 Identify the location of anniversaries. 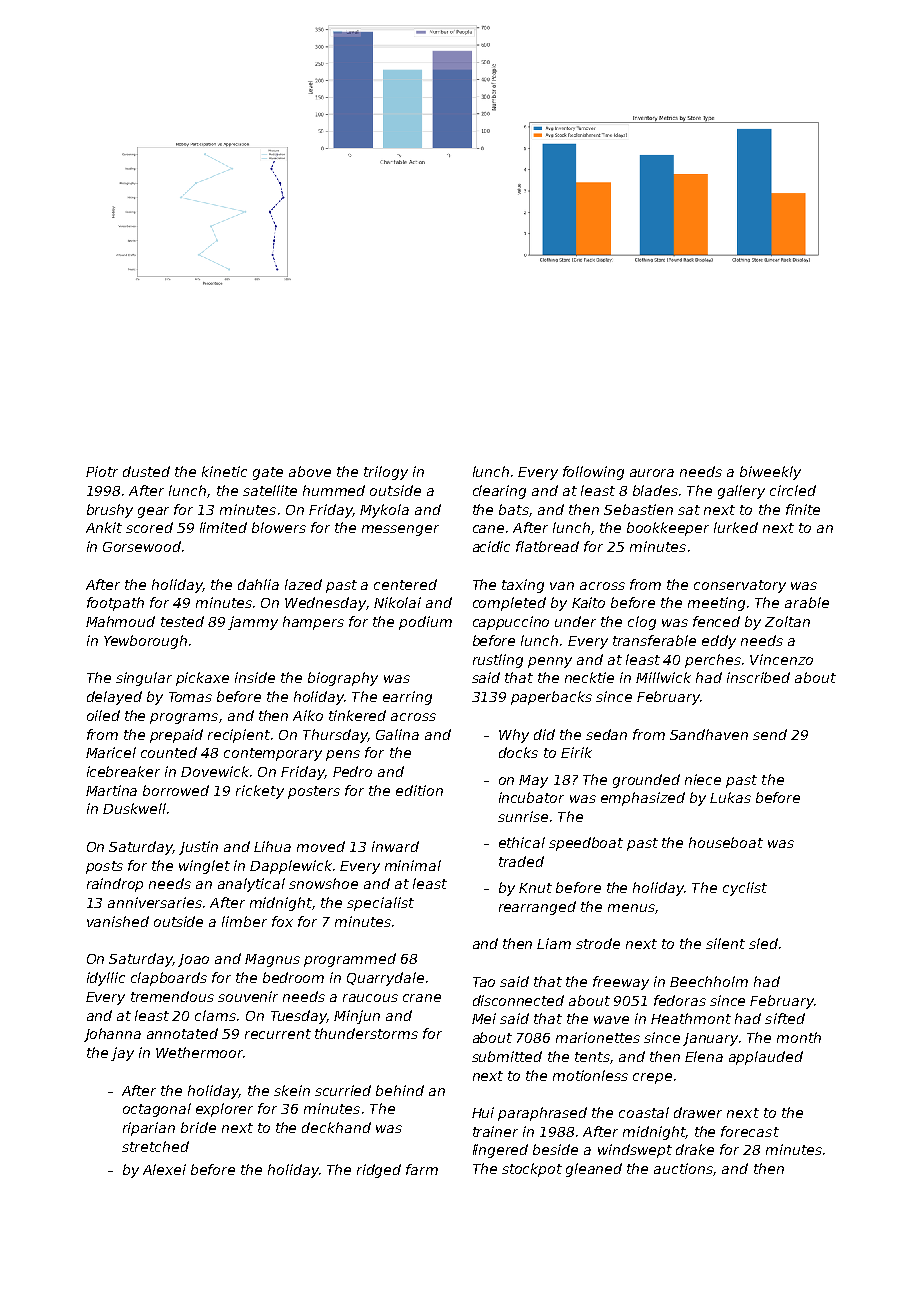
(155, 902).
